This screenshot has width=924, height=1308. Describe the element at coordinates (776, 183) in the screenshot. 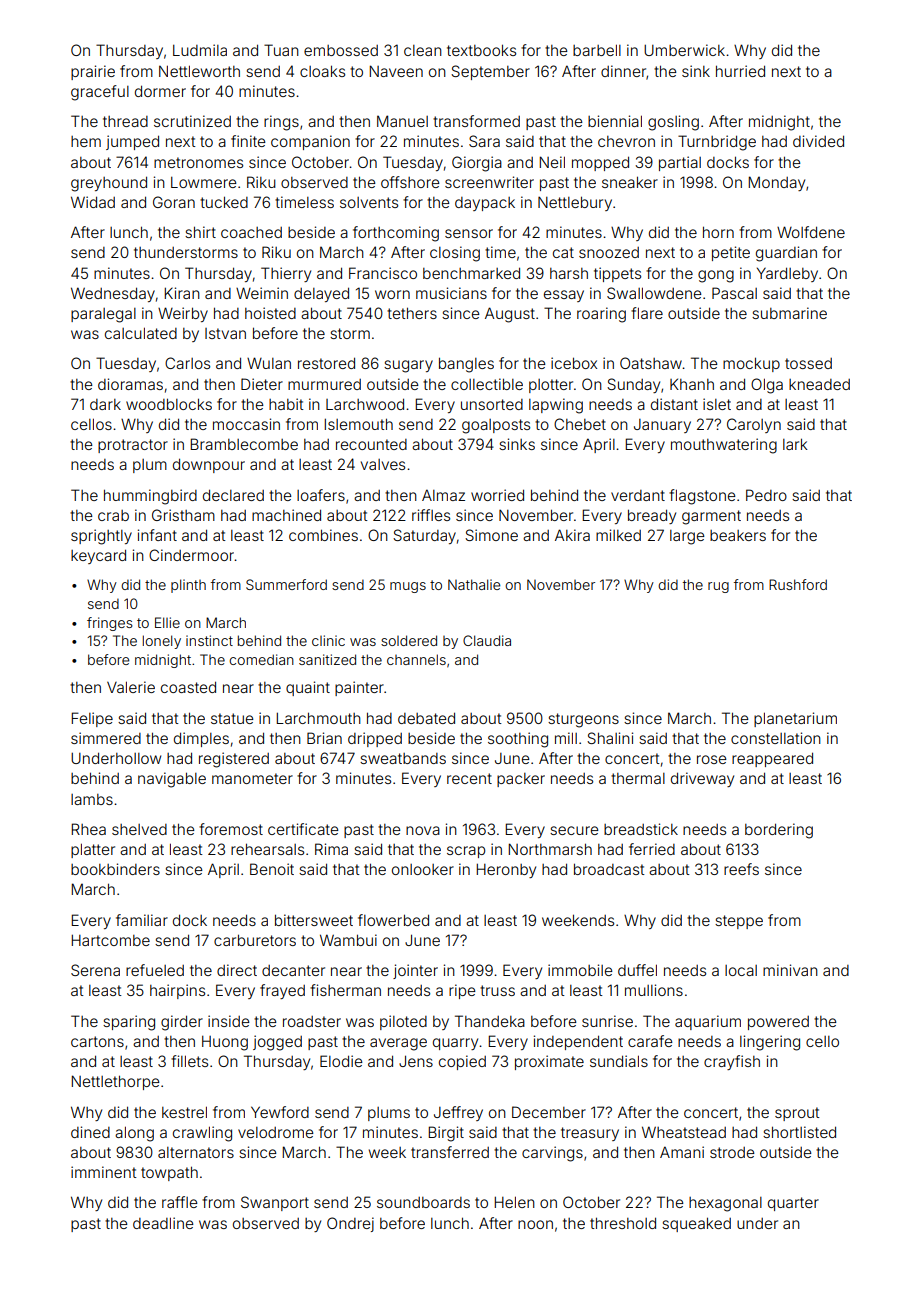

I see `Monday` at that location.
